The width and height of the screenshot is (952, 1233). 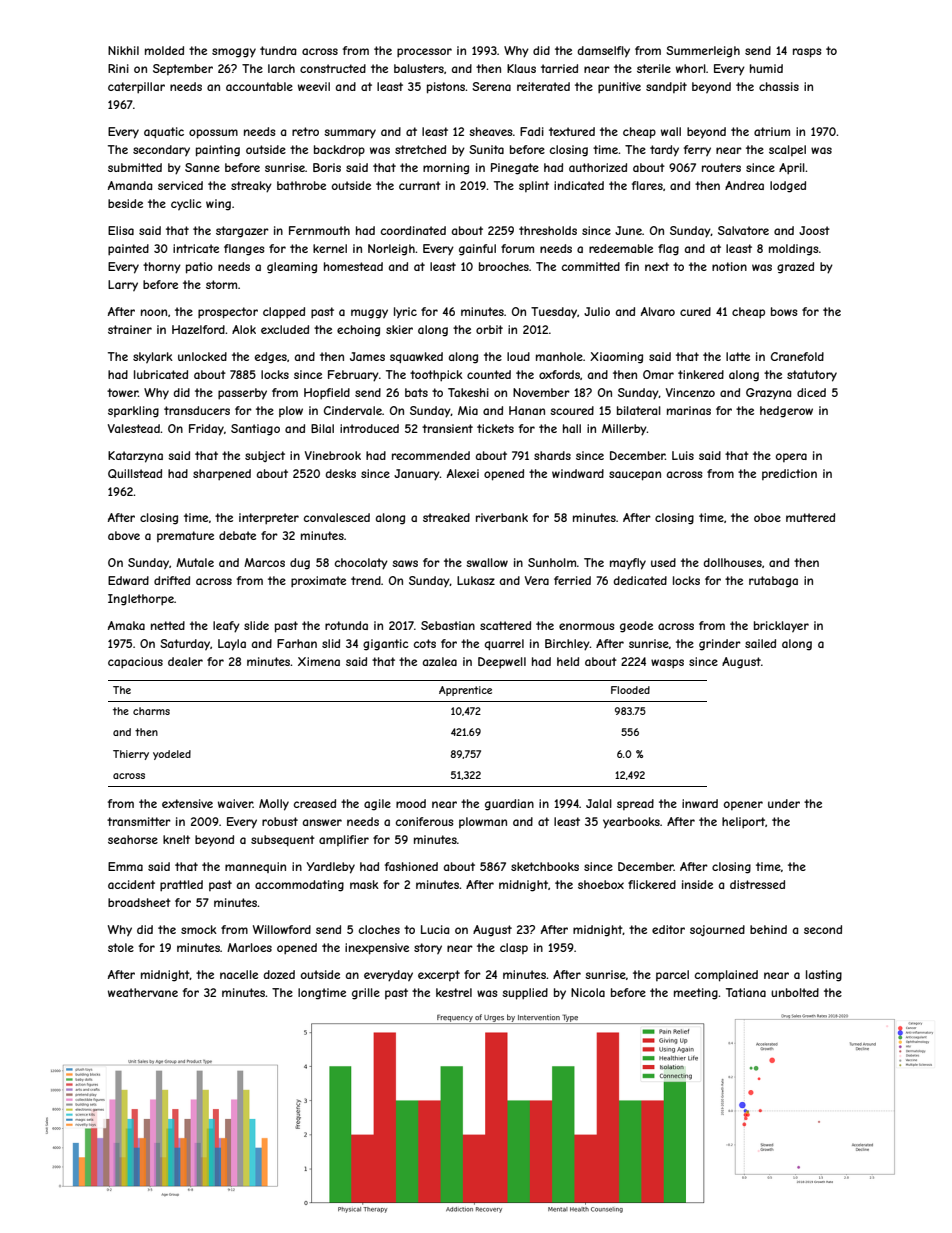 What do you see at coordinates (773, 582) in the screenshot?
I see `rutabaga` at bounding box center [773, 582].
